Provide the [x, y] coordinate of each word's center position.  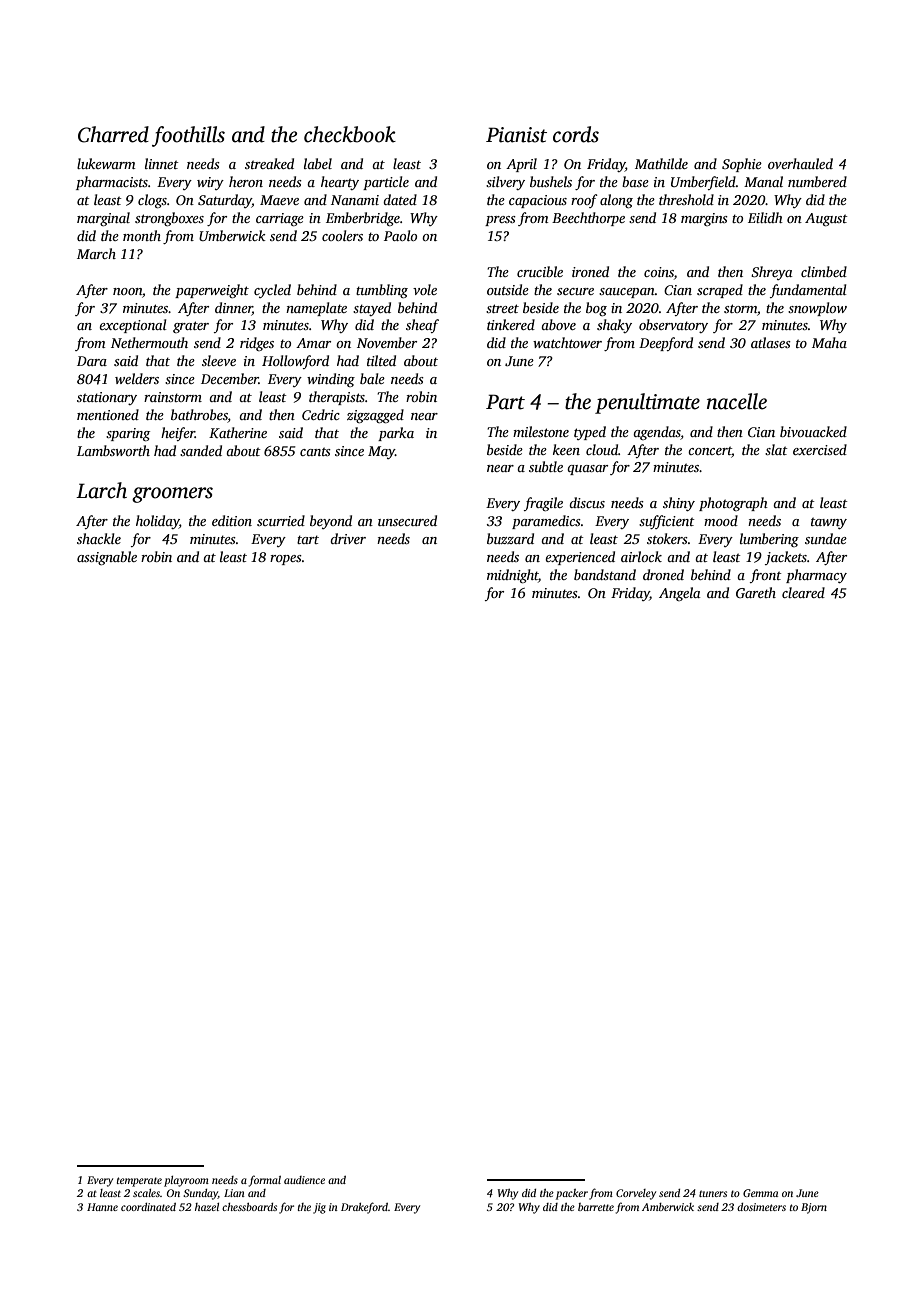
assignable [107, 558]
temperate [139, 1182]
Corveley [636, 1194]
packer [572, 1194]
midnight [513, 576]
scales [146, 1193]
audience [304, 1180]
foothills [188, 136]
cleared [803, 592]
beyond [331, 522]
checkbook [350, 134]
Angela [680, 594]
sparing [128, 434]
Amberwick [668, 1207]
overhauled [800, 163]
